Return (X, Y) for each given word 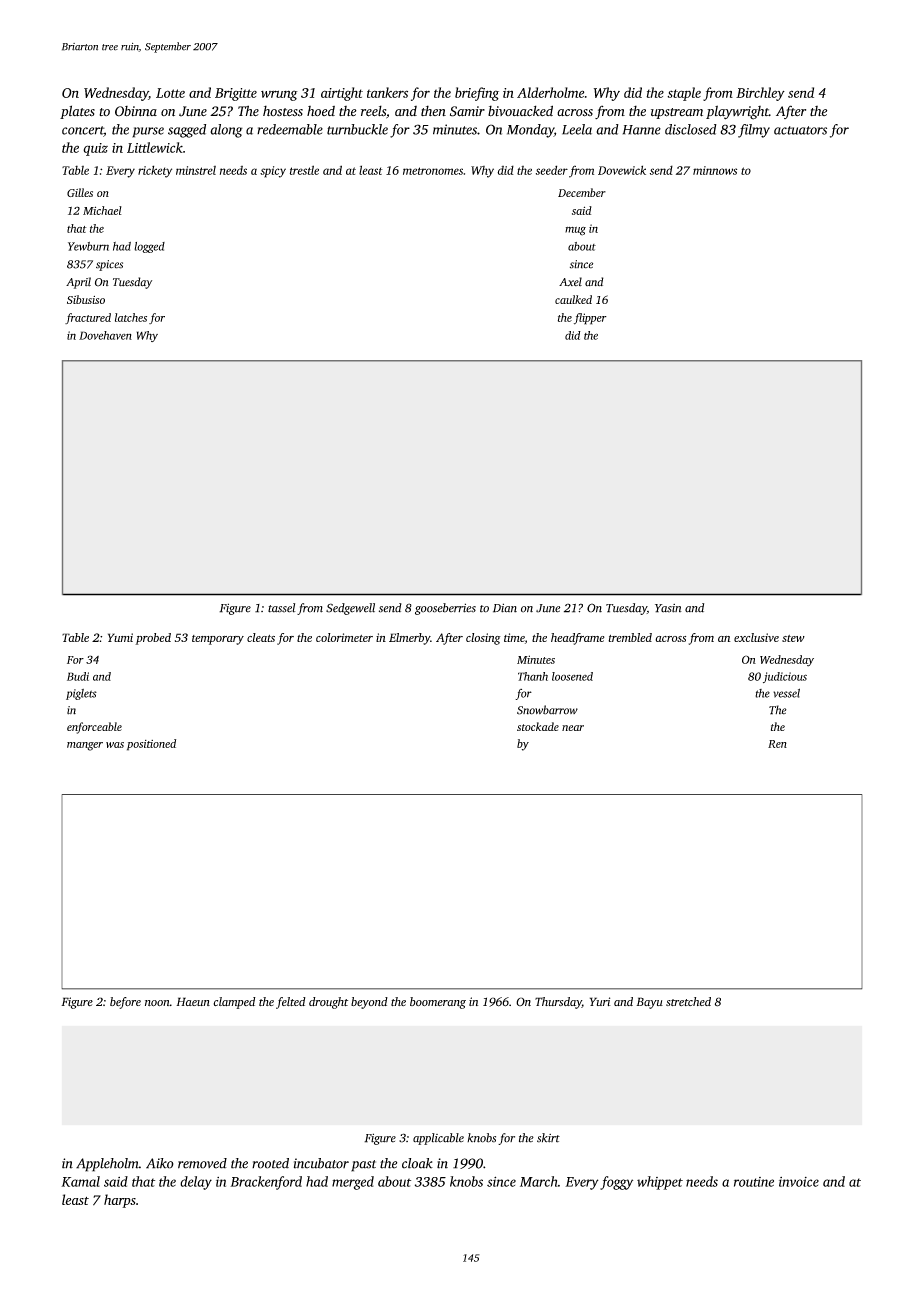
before (125, 1003)
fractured (88, 318)
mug (575, 231)
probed (153, 639)
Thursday (558, 1003)
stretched (688, 1001)
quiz (95, 149)
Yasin (668, 608)
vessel (786, 693)
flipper (590, 319)
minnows (715, 170)
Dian (505, 608)
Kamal (80, 1181)
